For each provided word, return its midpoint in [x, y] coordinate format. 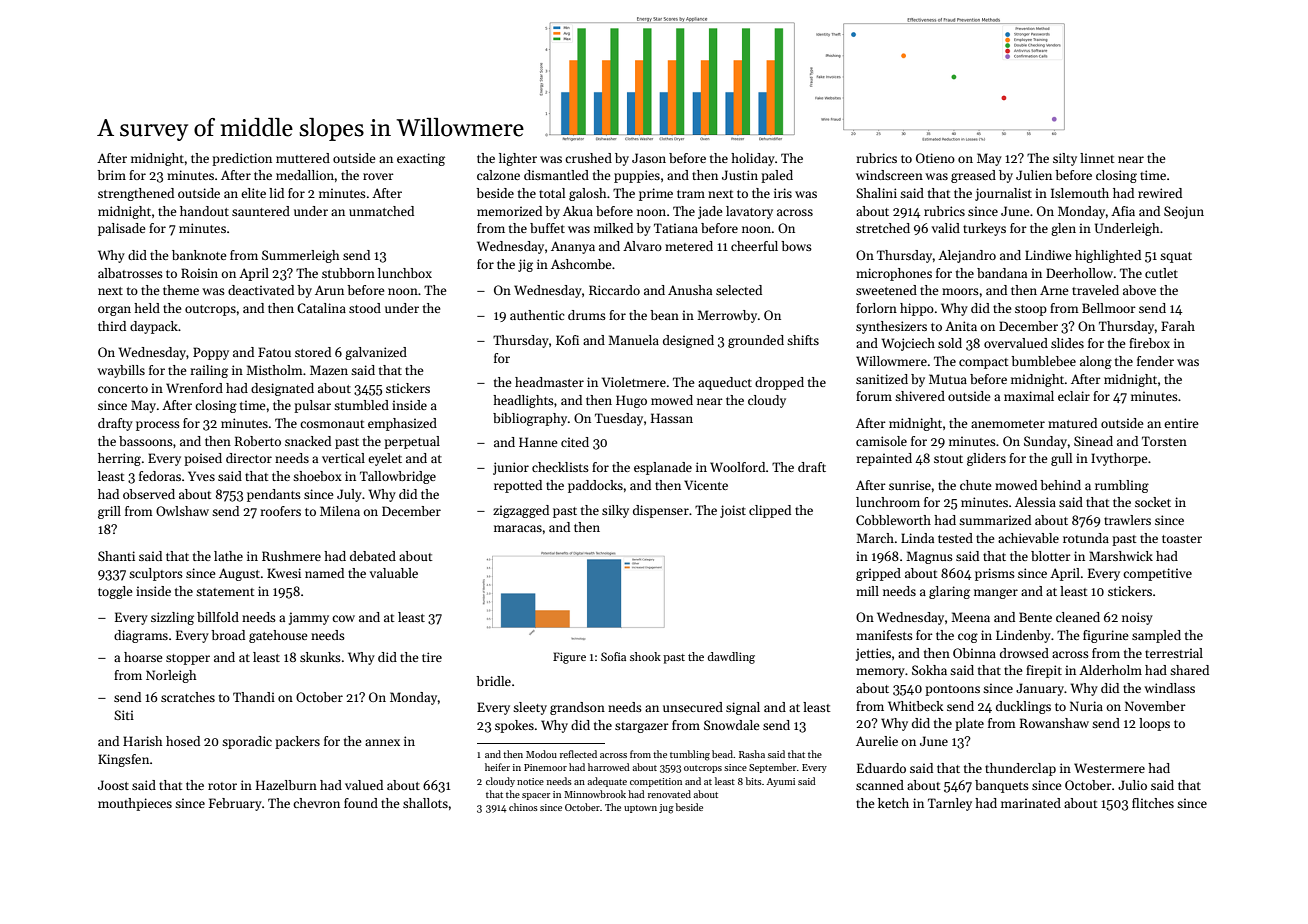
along [1096, 362]
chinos [523, 807]
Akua [578, 211]
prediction [242, 159]
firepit [1044, 671]
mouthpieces [135, 804]
